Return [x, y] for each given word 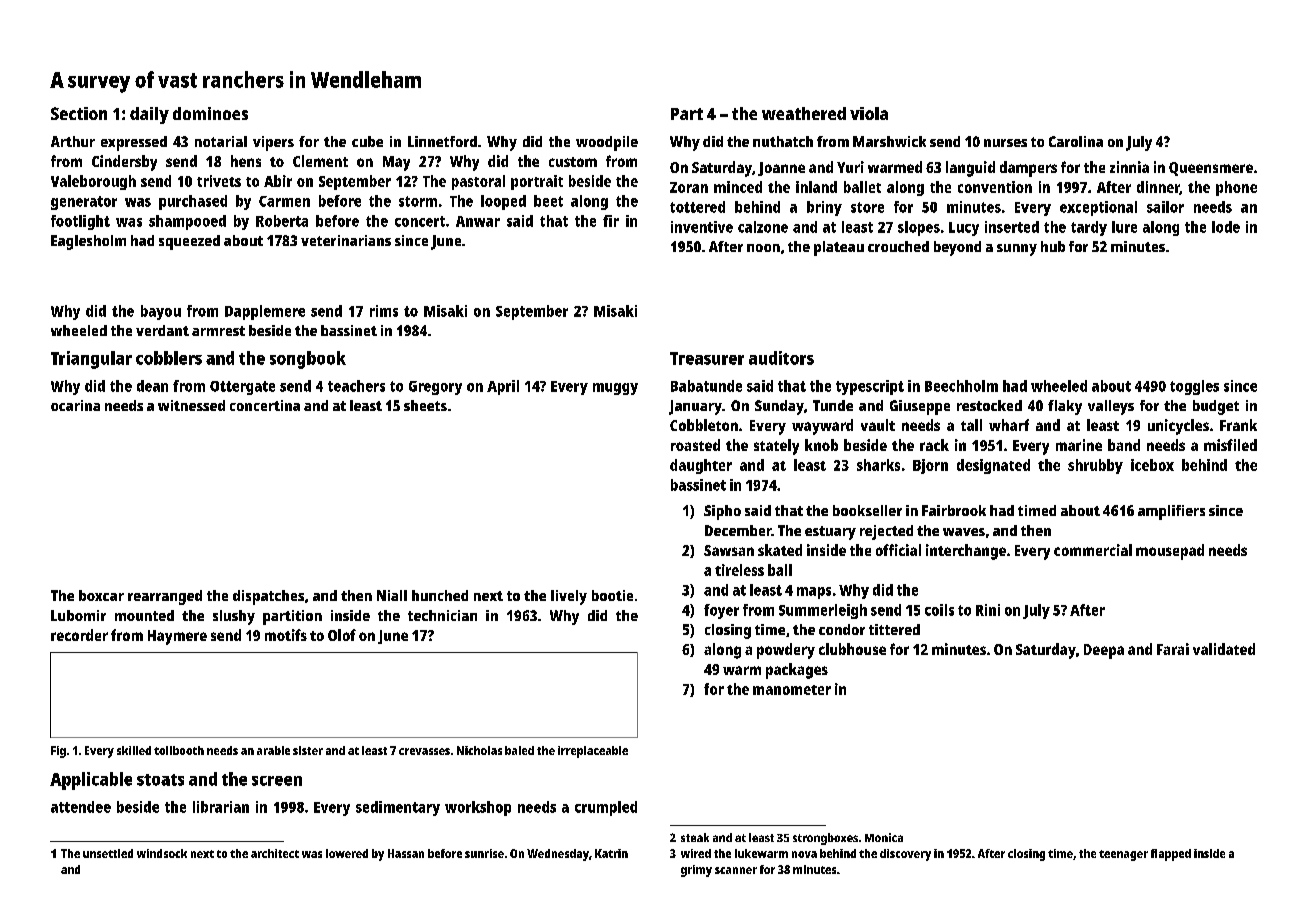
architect [275, 853]
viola [869, 113]
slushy [234, 617]
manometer [792, 690]
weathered [804, 113]
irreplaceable [593, 752]
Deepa [1104, 651]
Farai [1173, 649]
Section [79, 113]
